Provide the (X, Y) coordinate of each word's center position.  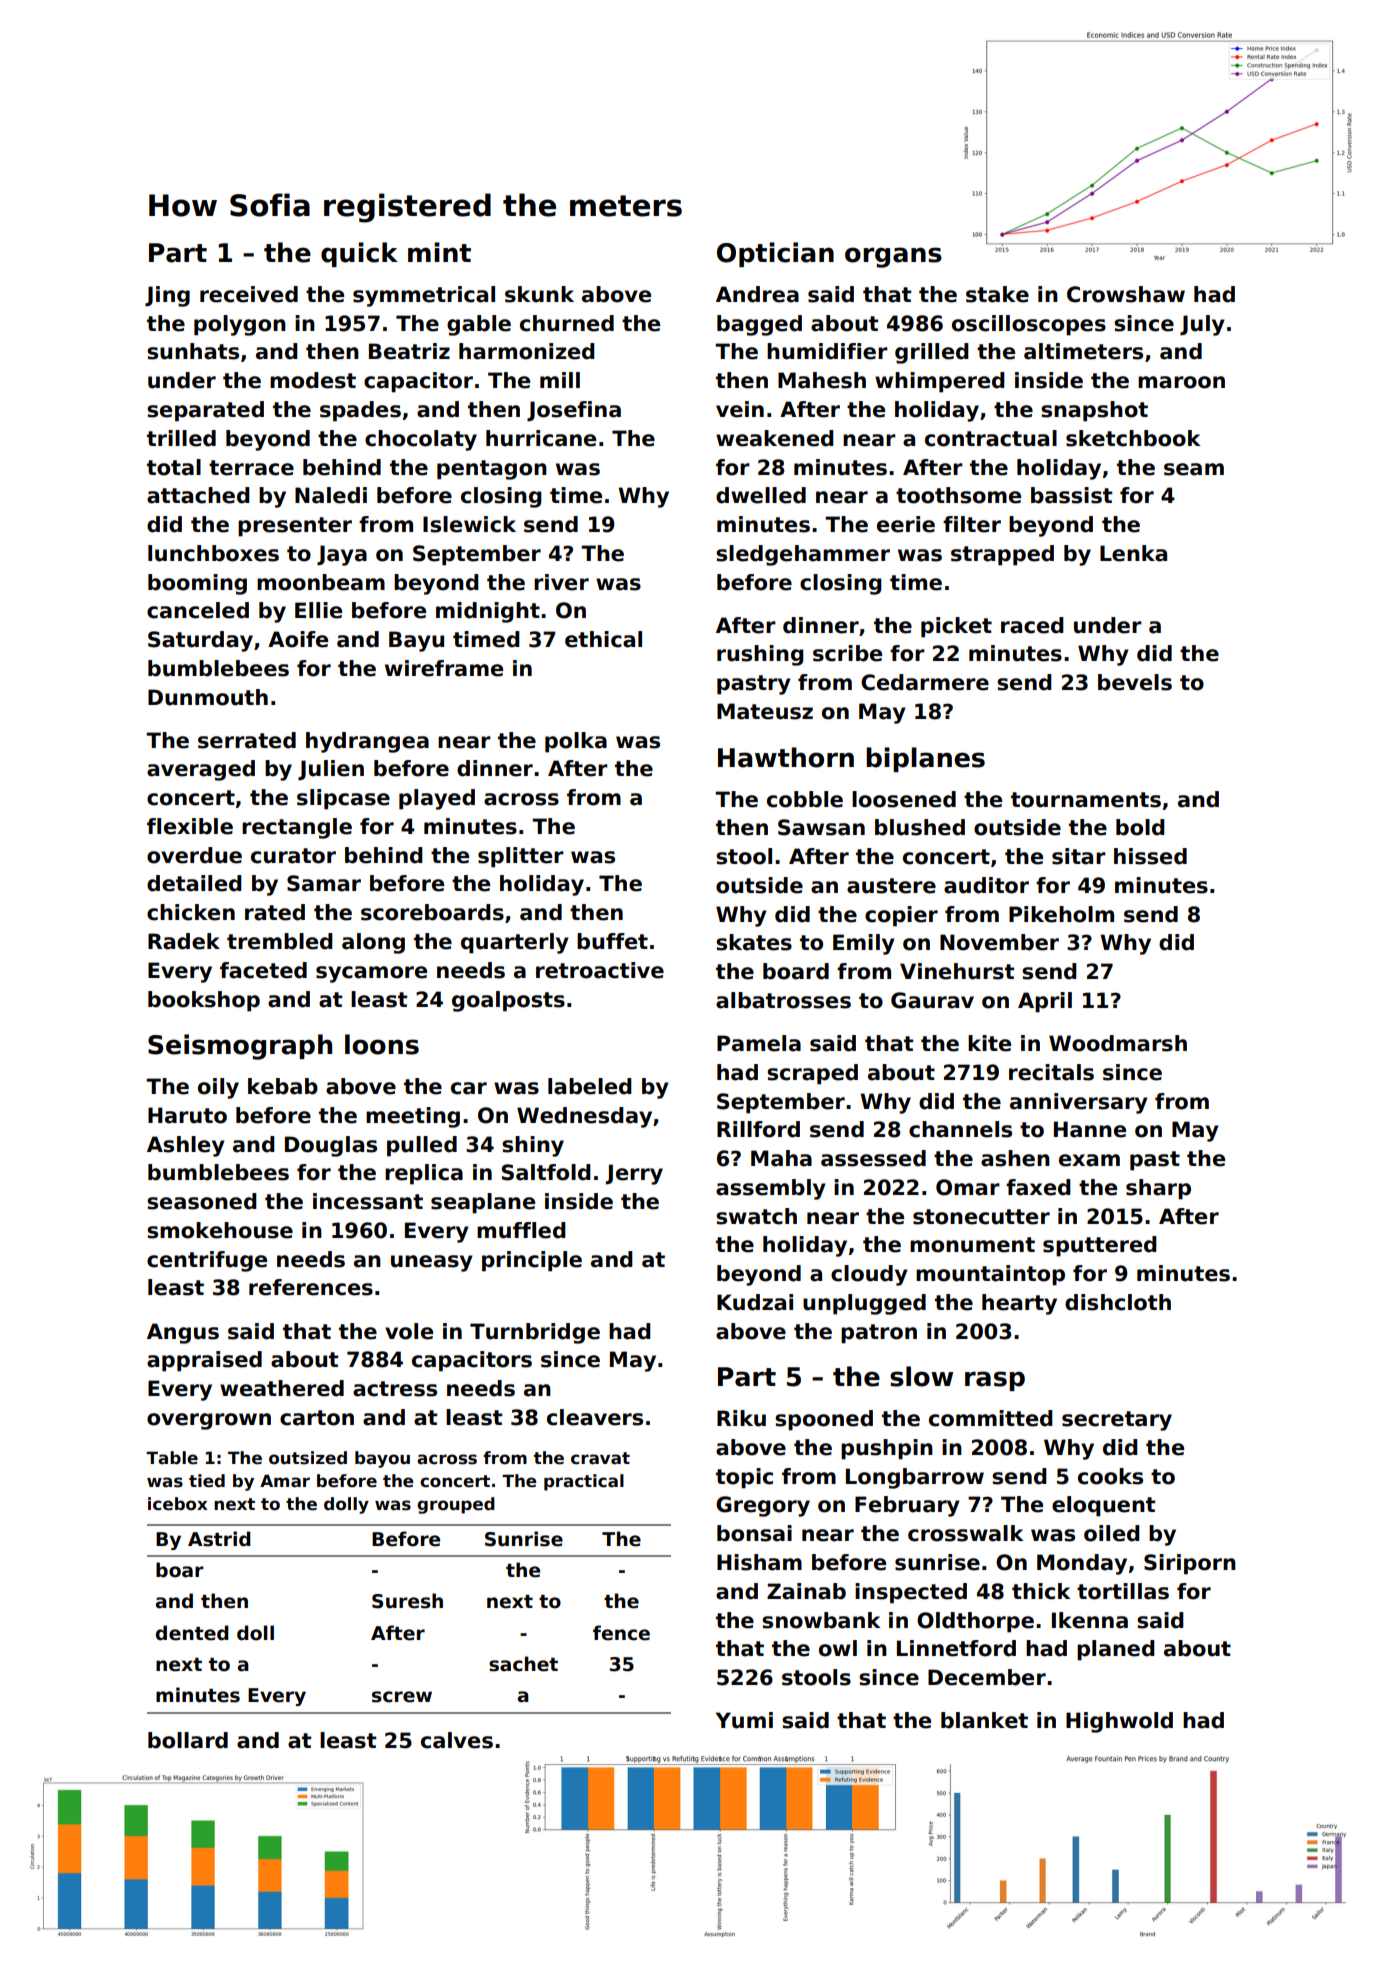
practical (584, 1482)
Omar (968, 1187)
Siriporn (1190, 1564)
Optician (775, 254)
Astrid (219, 1539)
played (437, 799)
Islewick (469, 524)
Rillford (758, 1129)
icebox (178, 1504)
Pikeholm (1061, 914)
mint (439, 252)
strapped (1002, 555)
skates (754, 942)
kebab (283, 1086)
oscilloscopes (1029, 325)
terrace (251, 468)
